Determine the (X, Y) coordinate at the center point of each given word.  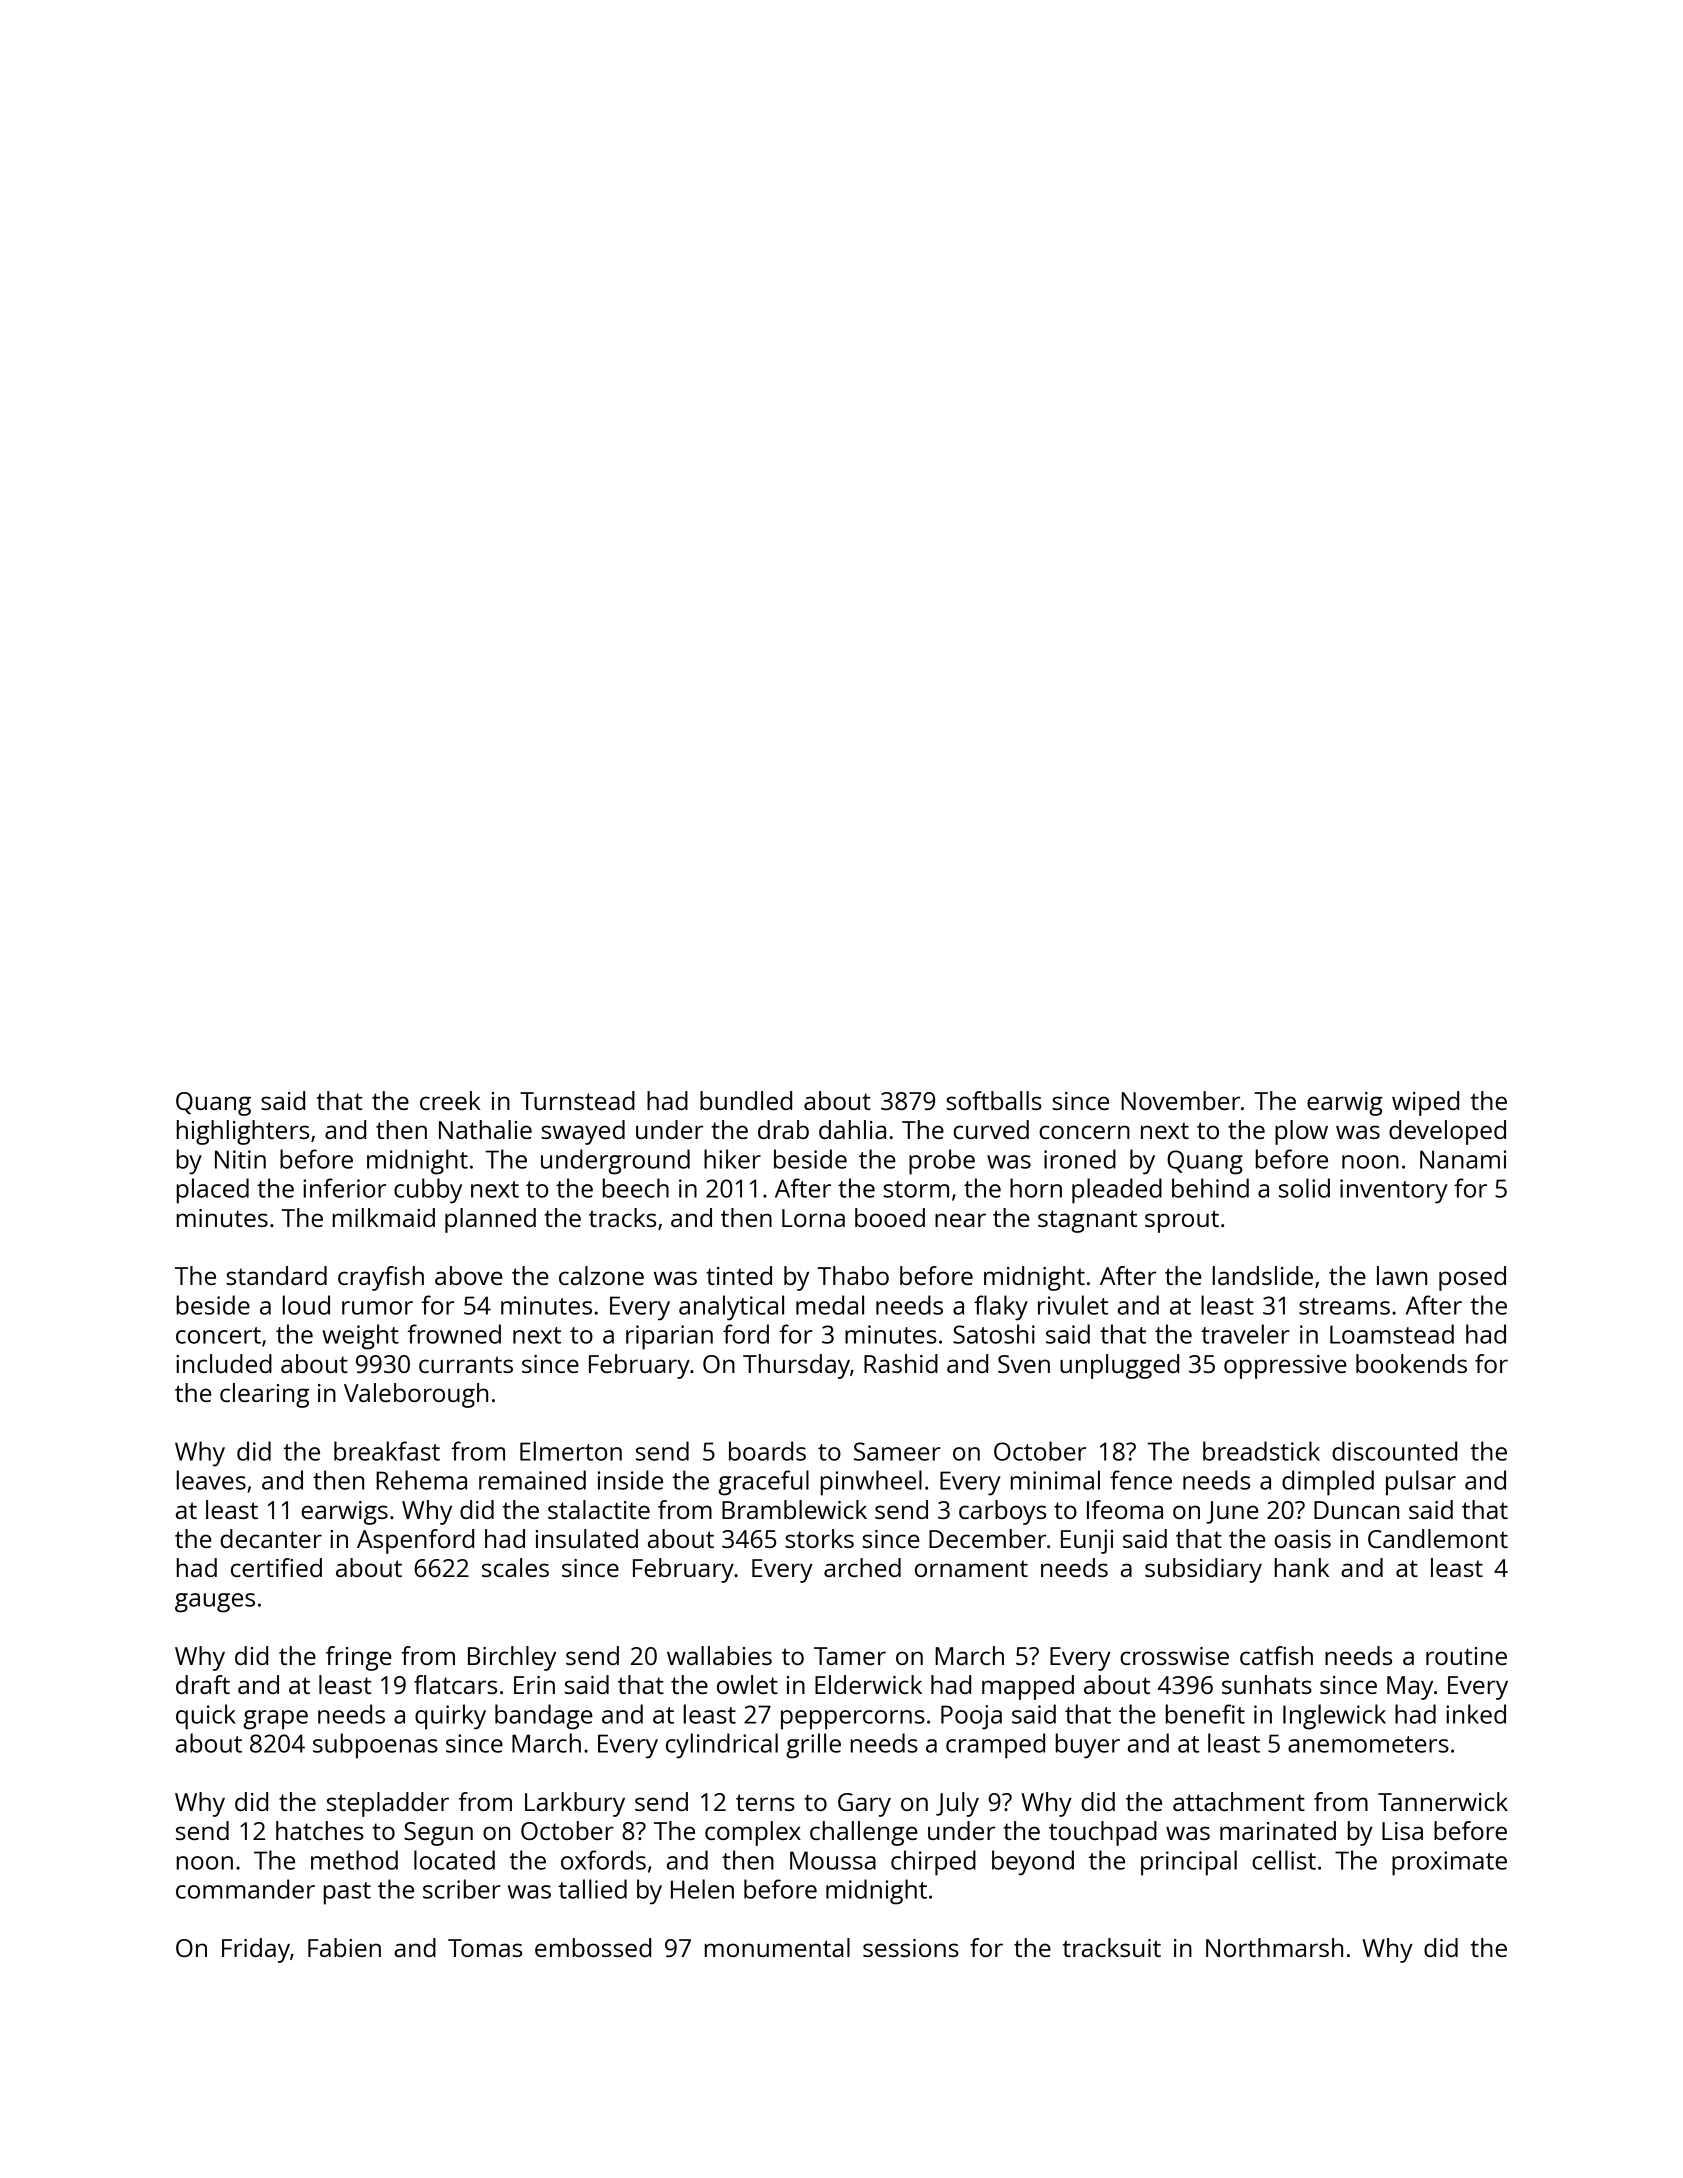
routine (1466, 1656)
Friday (256, 1950)
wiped (1425, 1103)
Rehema (421, 1480)
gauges (215, 1603)
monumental (777, 1947)
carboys (1002, 1512)
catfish (1276, 1655)
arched (862, 1567)
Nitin (240, 1159)
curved (991, 1129)
